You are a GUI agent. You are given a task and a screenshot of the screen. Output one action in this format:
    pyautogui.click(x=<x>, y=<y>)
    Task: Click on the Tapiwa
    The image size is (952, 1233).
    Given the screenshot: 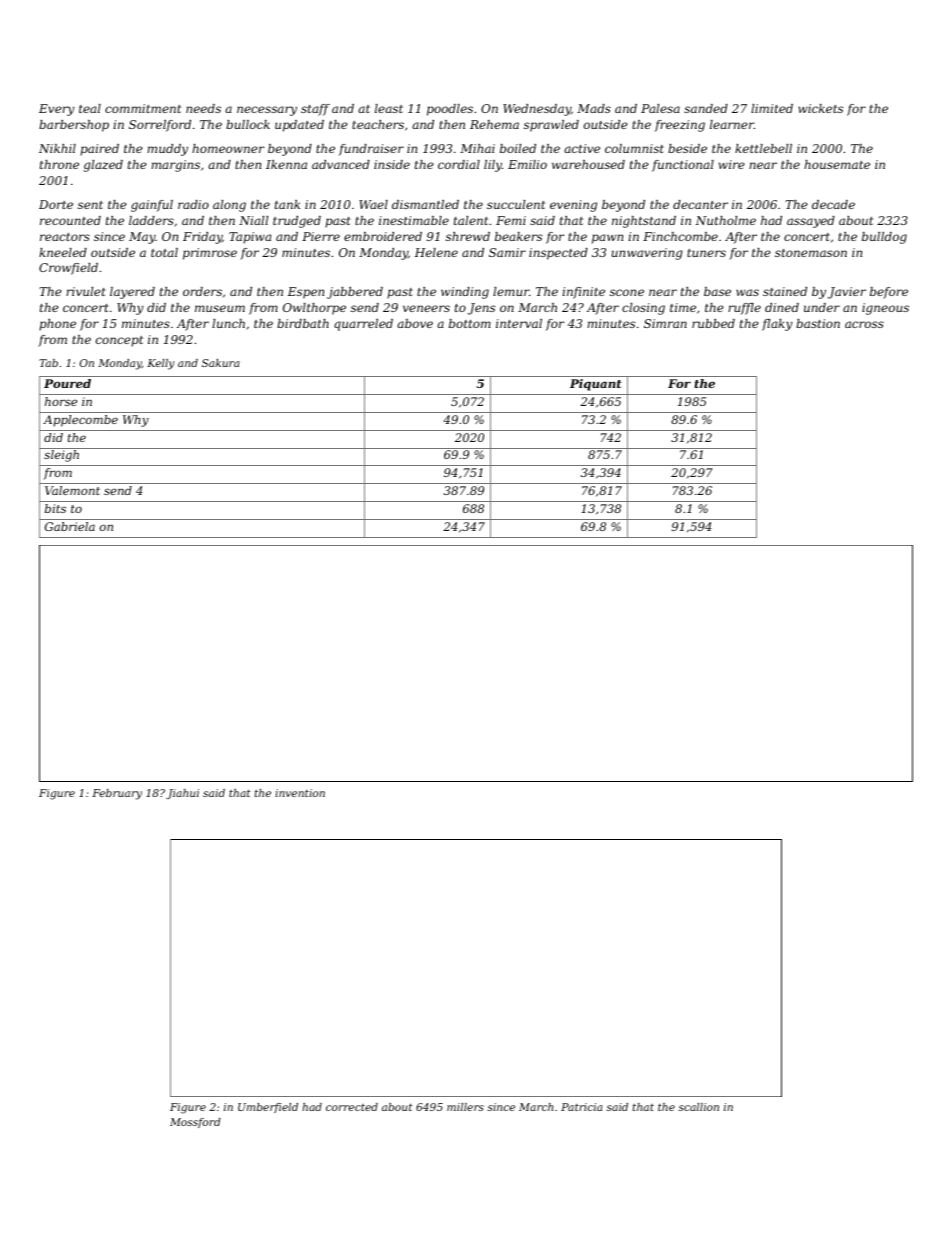 What is the action you would take?
    pyautogui.click(x=250, y=238)
